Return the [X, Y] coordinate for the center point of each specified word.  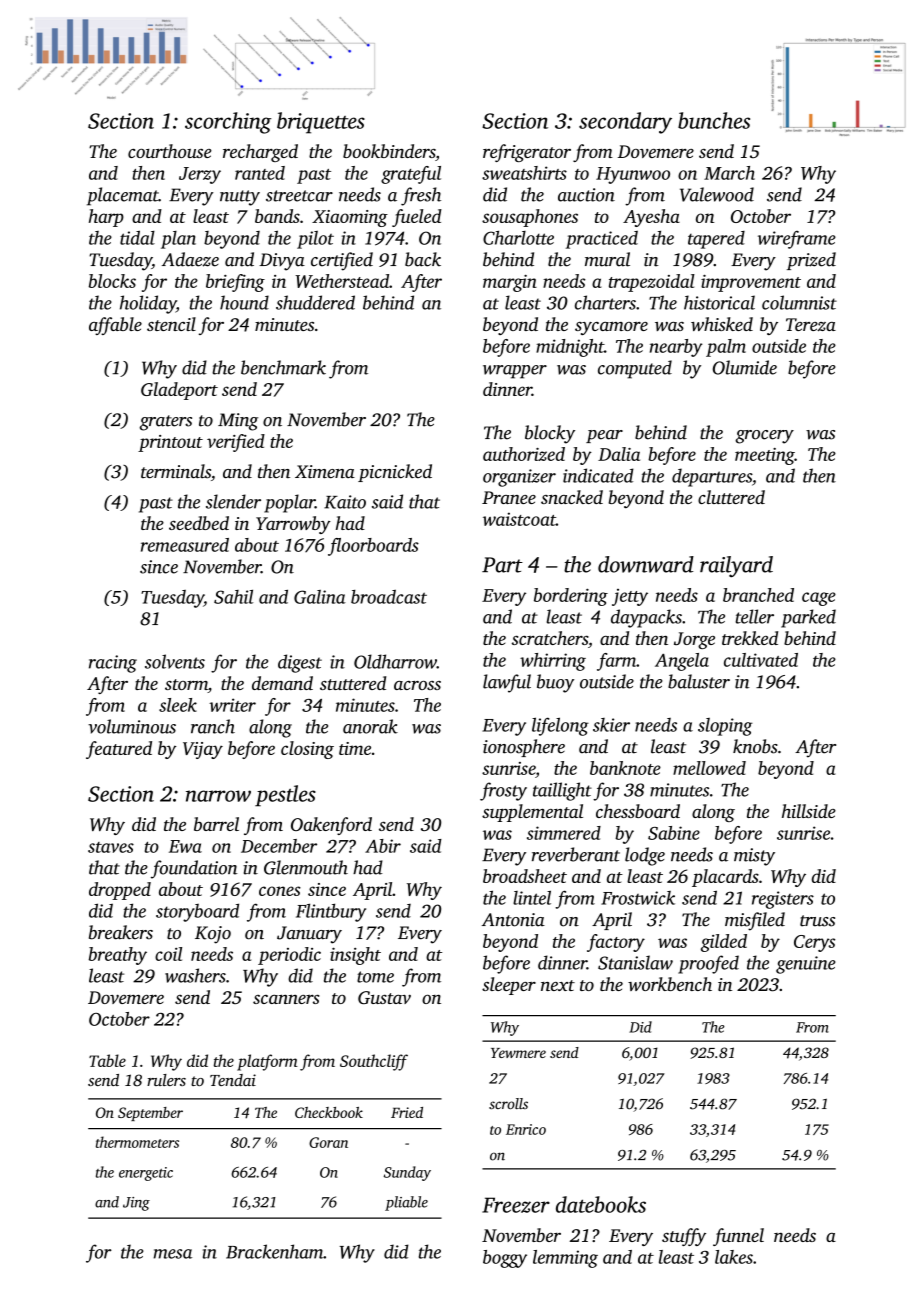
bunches [714, 120]
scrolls [508, 1103]
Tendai [233, 1080]
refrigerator [527, 153]
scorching [228, 123]
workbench [670, 984]
